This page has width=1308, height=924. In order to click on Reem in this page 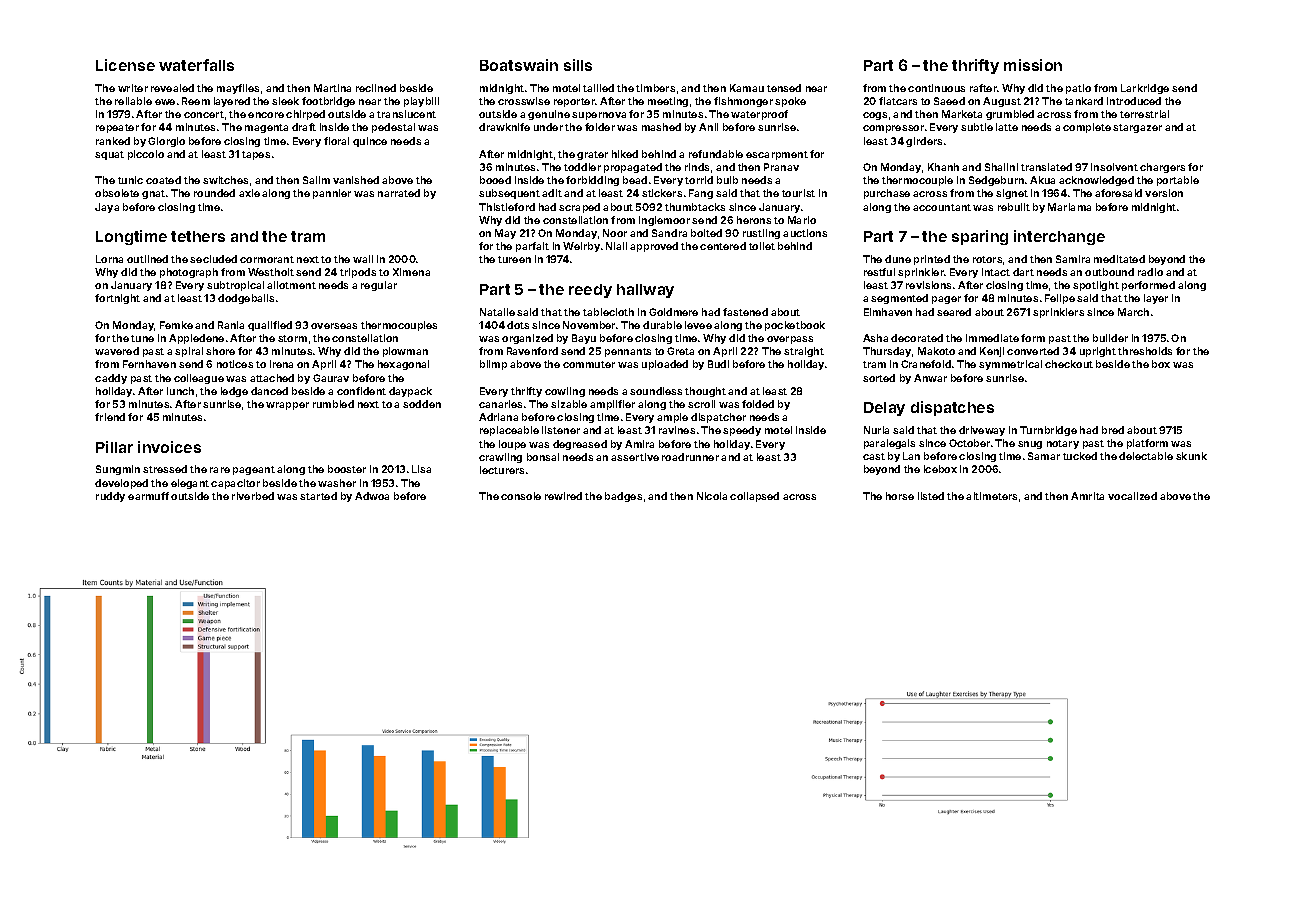, I will do `click(196, 101)`.
